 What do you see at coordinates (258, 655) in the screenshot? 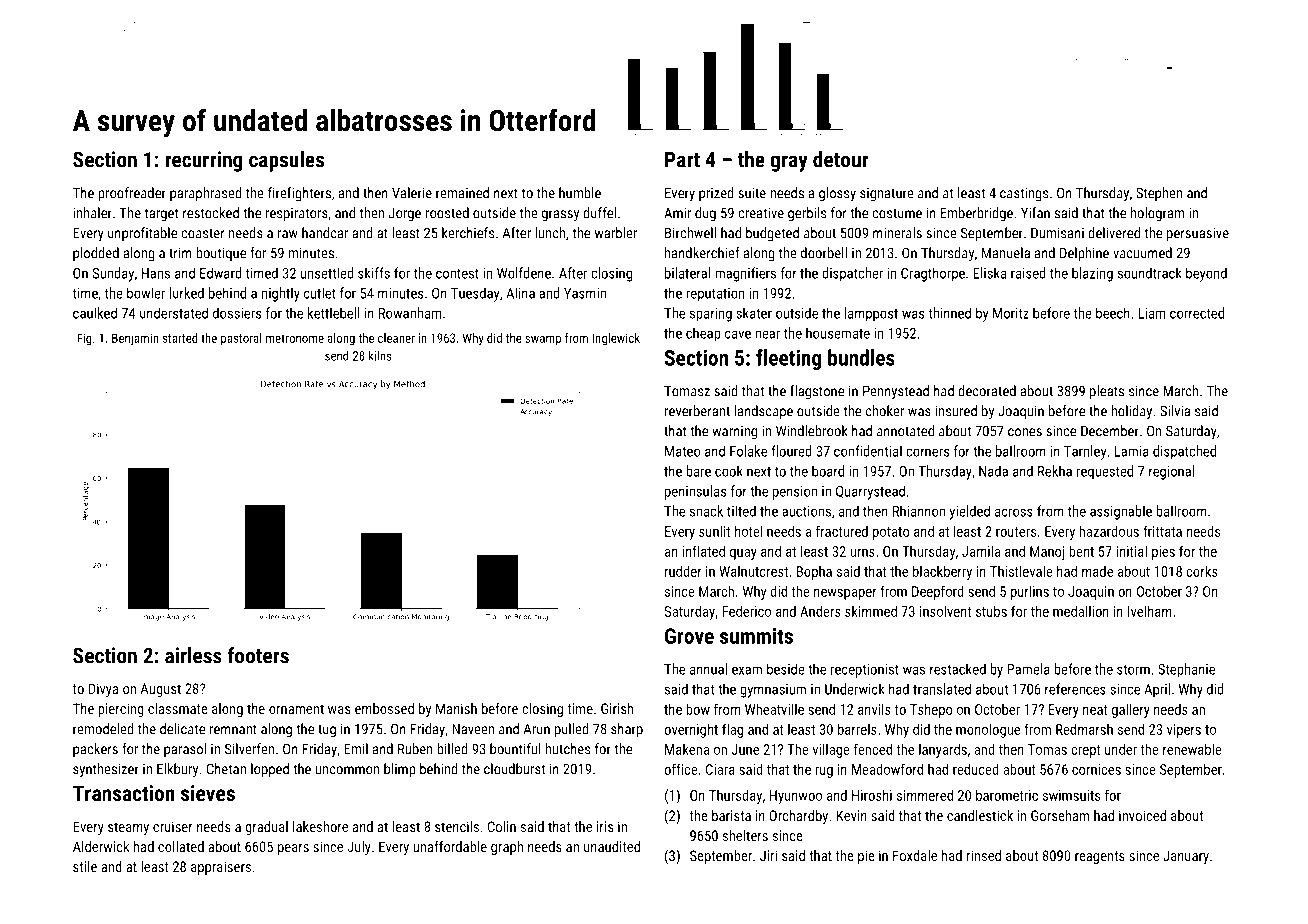
I see `footers` at bounding box center [258, 655].
